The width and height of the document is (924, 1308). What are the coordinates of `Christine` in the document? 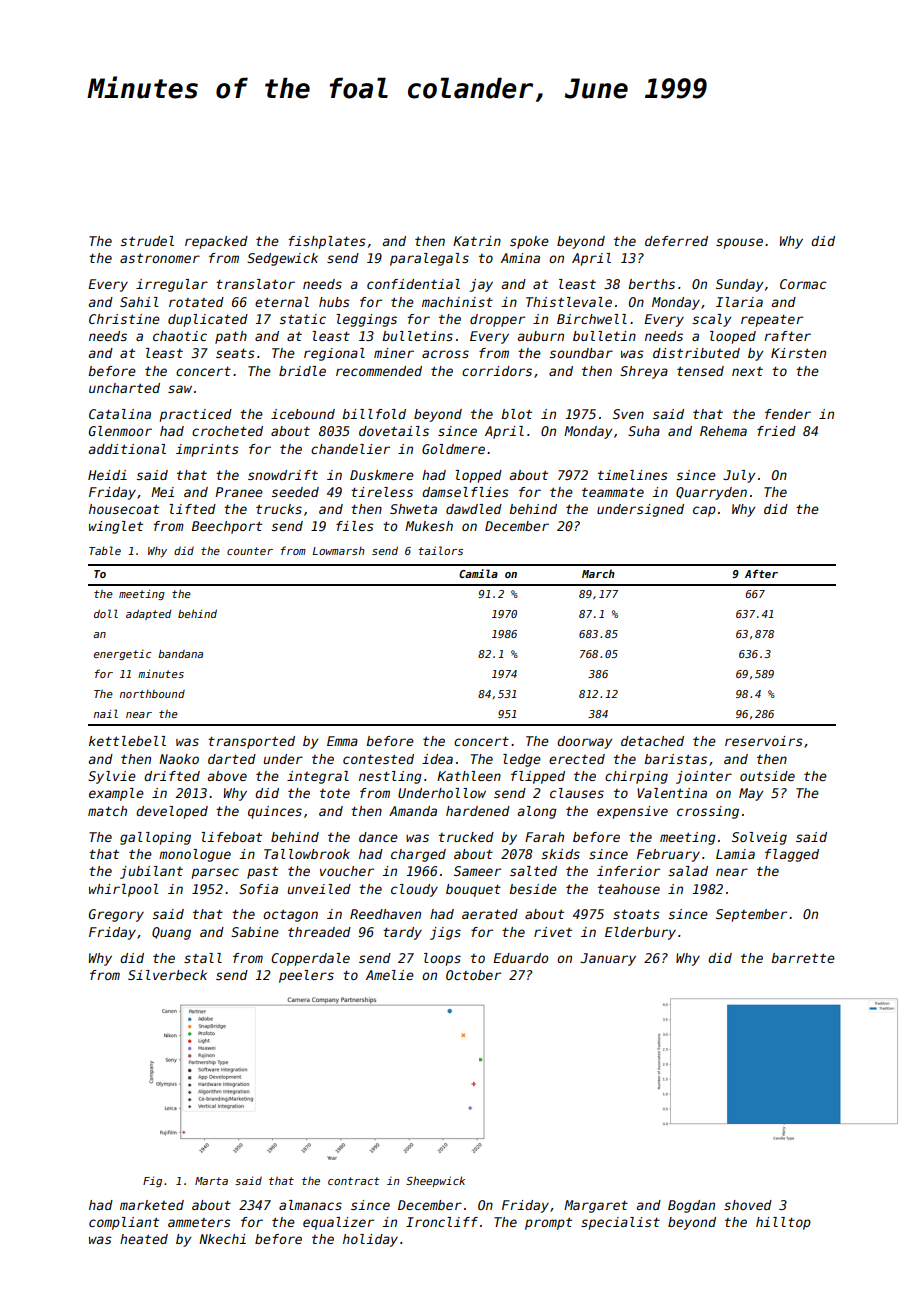 It's located at (124, 319).
